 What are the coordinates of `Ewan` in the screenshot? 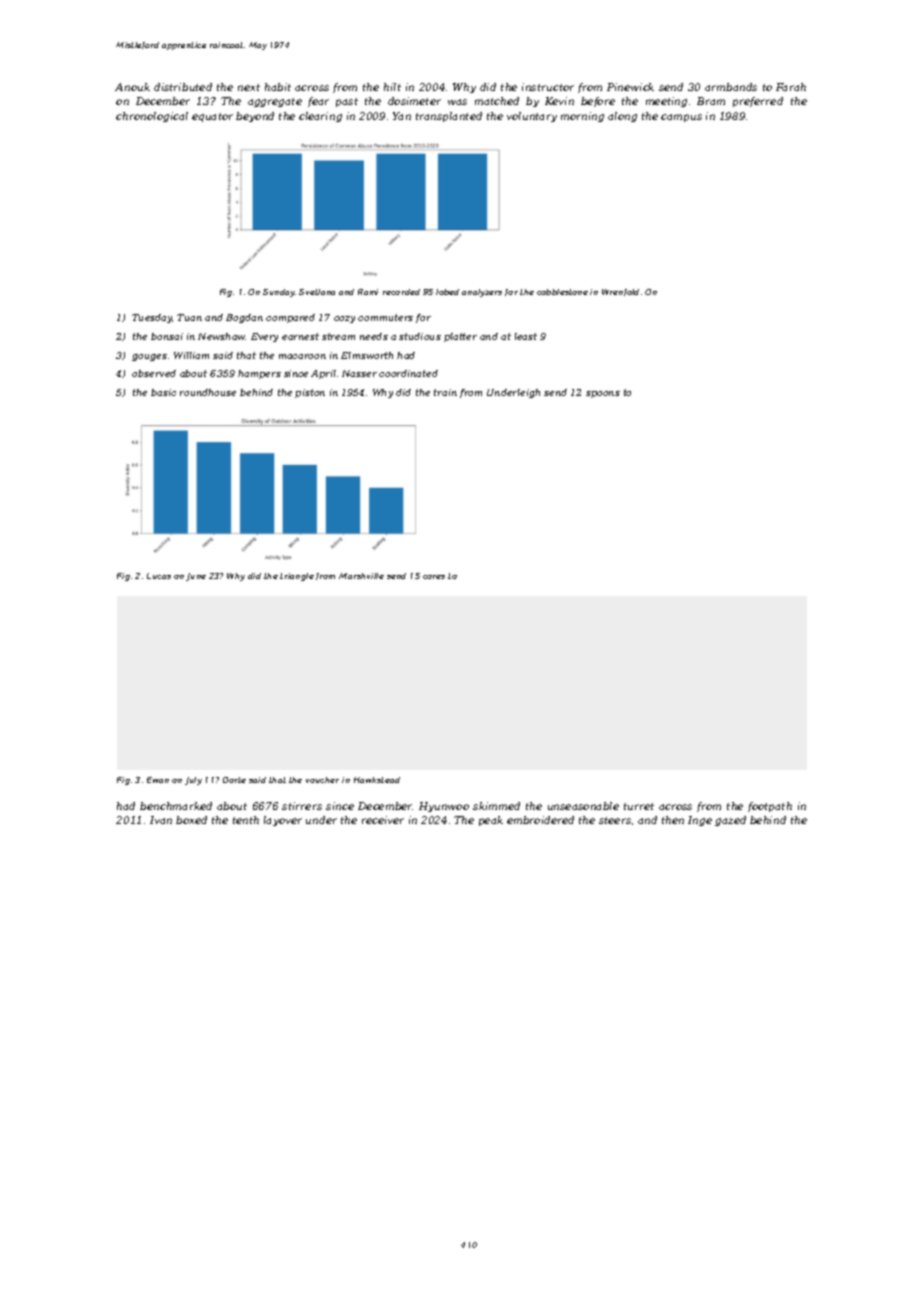 It's located at (158, 780).
